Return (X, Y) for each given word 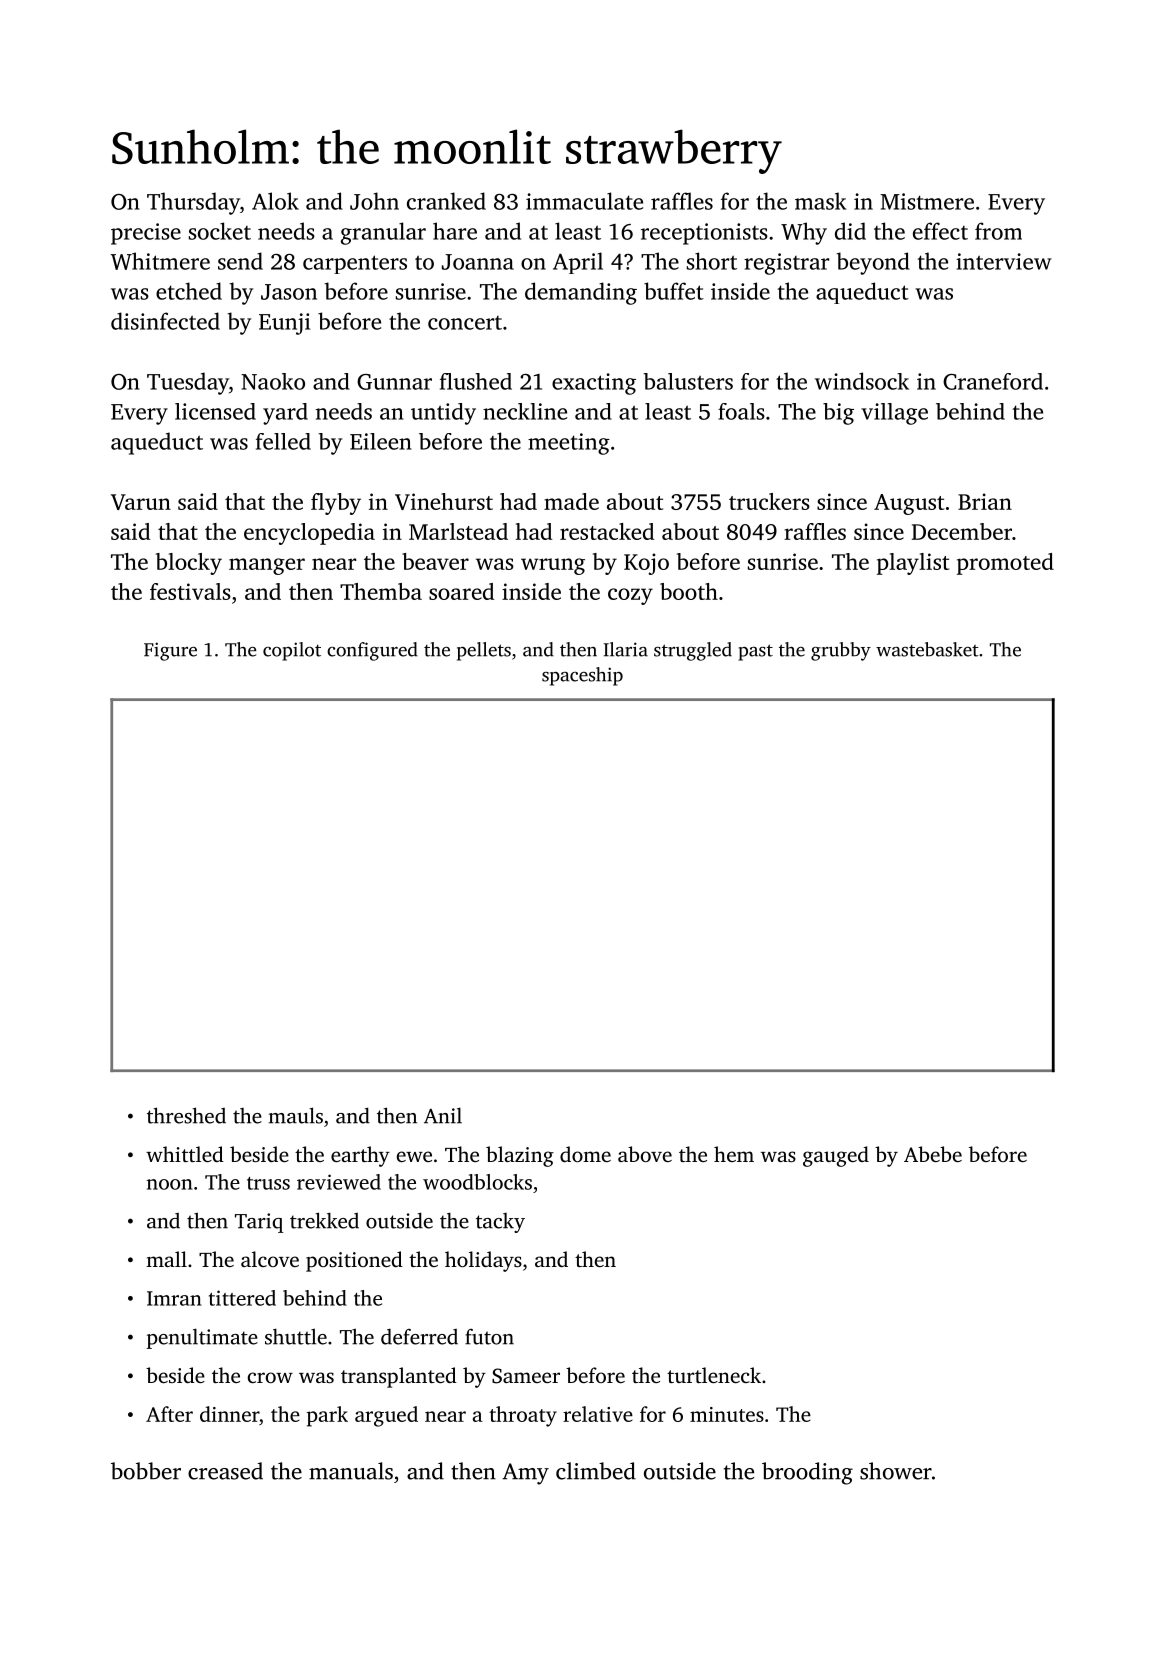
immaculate (584, 201)
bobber (146, 1471)
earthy (360, 1156)
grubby (841, 651)
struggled (693, 651)
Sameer (526, 1376)
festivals (190, 591)
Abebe (933, 1154)
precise (146, 234)
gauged (836, 1156)
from (998, 231)
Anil (443, 1115)
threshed (186, 1115)
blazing (520, 1156)
